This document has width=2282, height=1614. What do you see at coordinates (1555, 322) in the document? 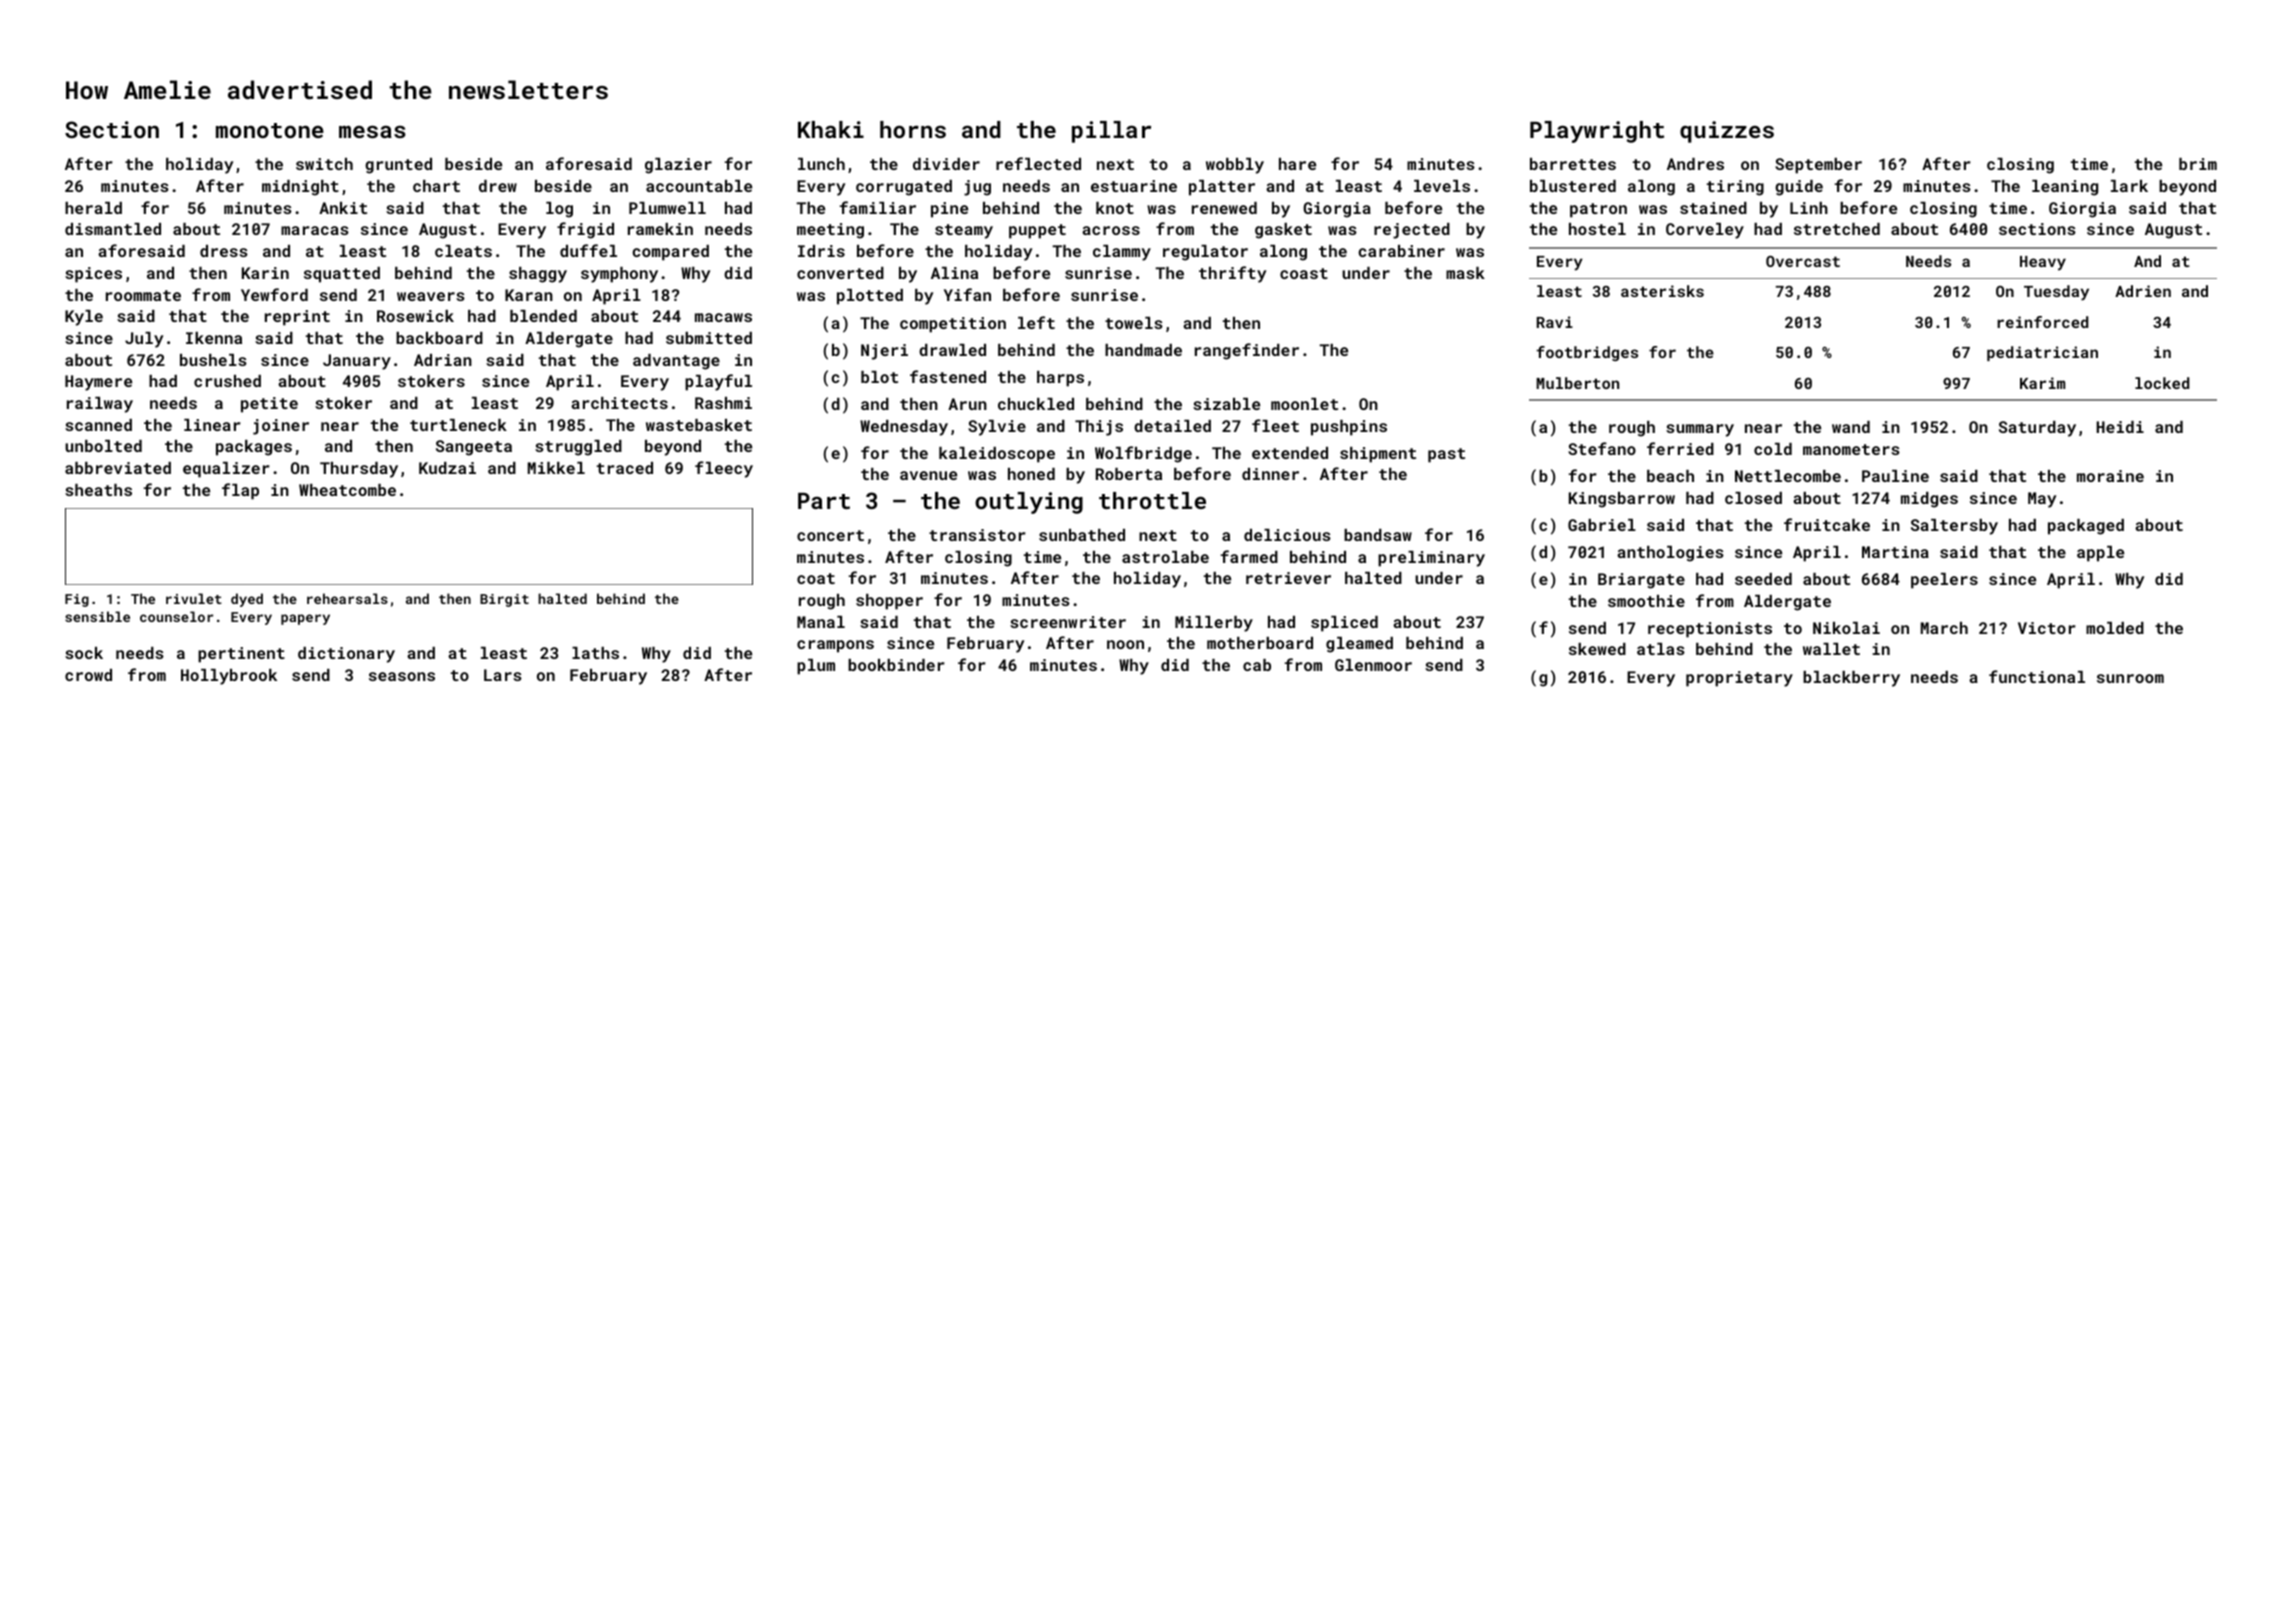
I see `Ravi` at bounding box center [1555, 322].
